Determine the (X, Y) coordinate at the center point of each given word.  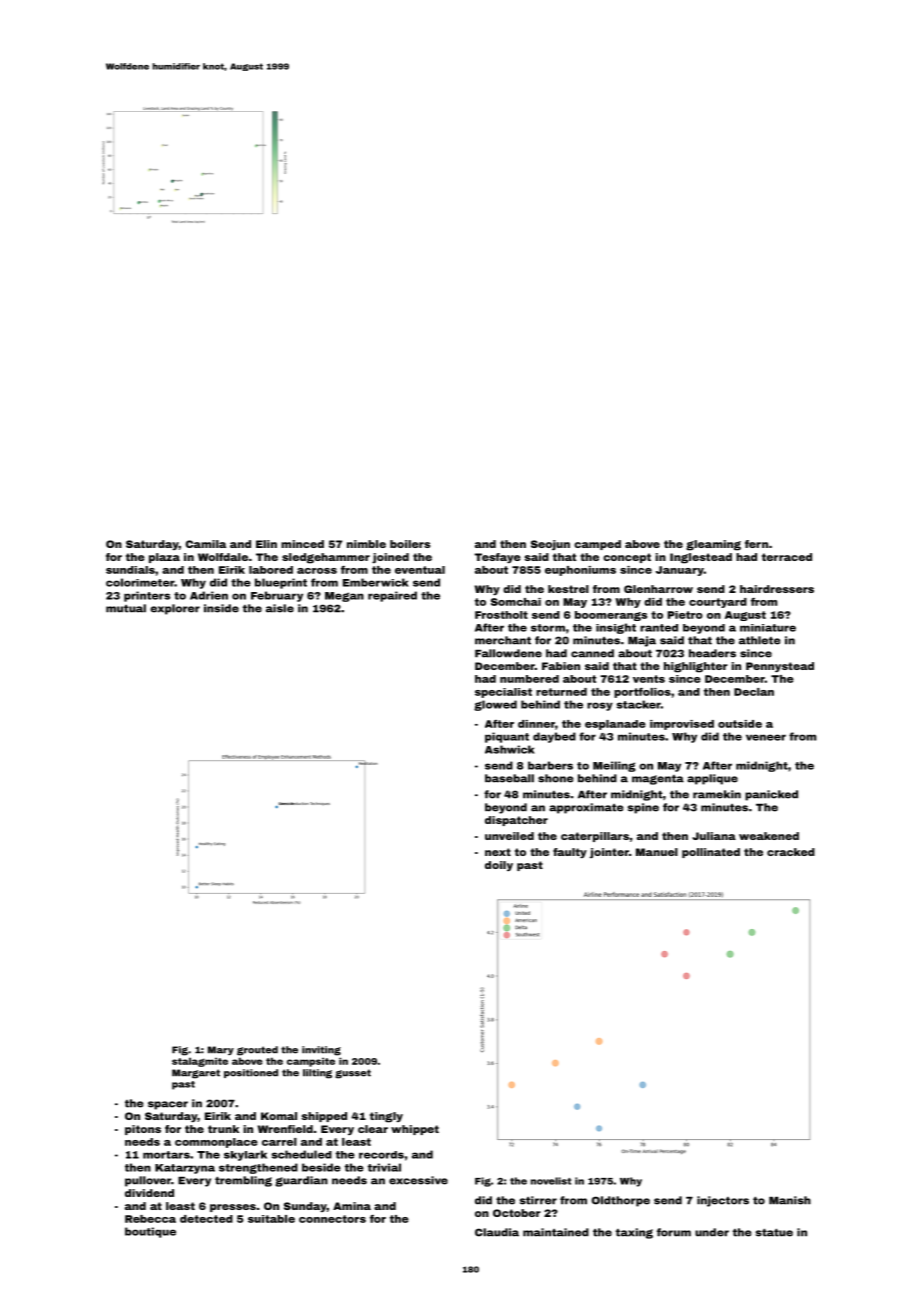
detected (206, 1219)
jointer (609, 853)
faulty (570, 853)
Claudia (497, 1232)
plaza (164, 558)
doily (499, 866)
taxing (634, 1233)
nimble (366, 544)
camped (597, 545)
